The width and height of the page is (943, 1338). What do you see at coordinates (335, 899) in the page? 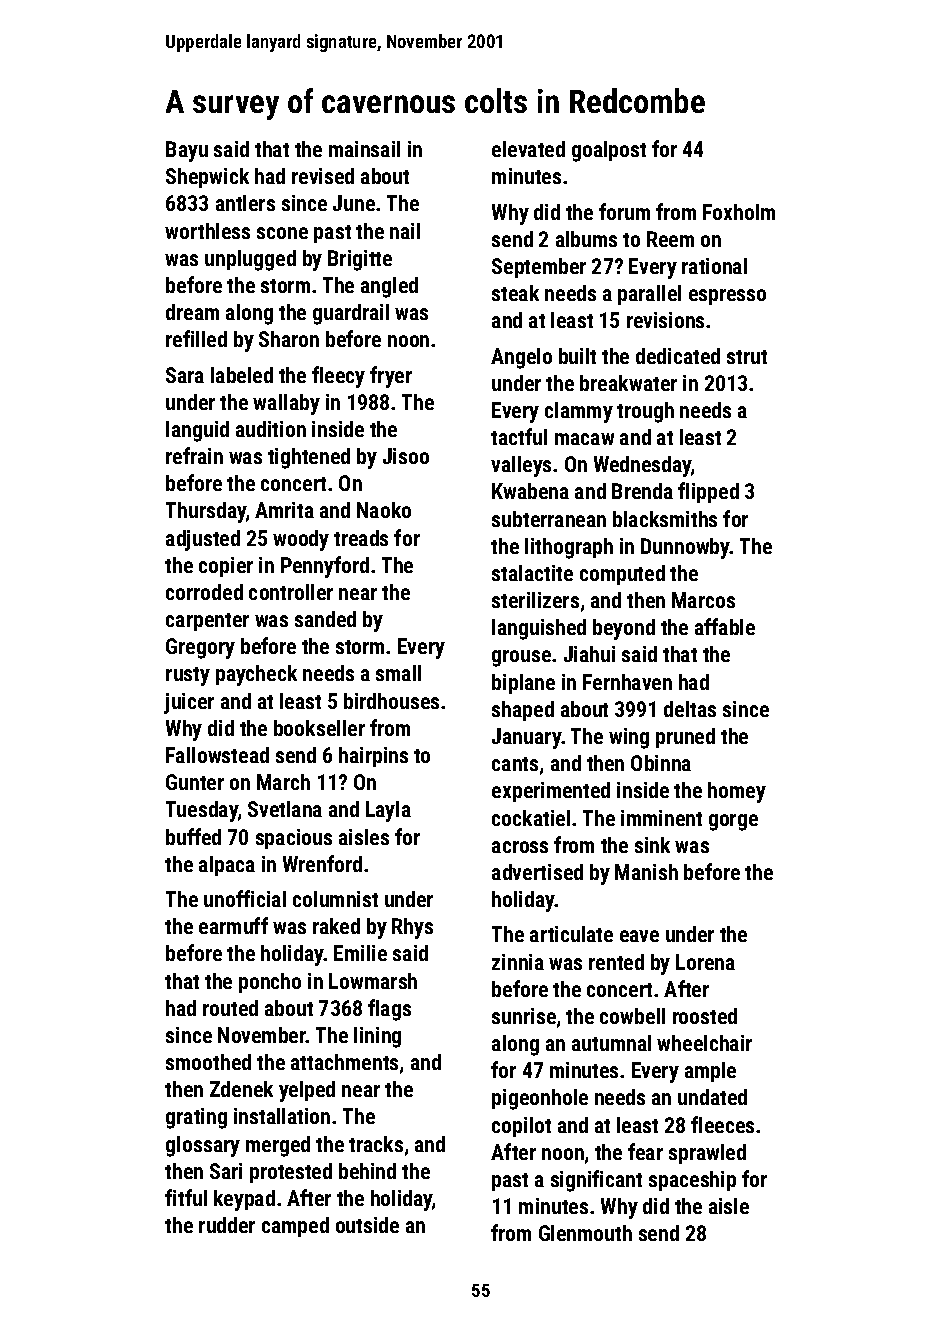
I see `columnist` at bounding box center [335, 899].
